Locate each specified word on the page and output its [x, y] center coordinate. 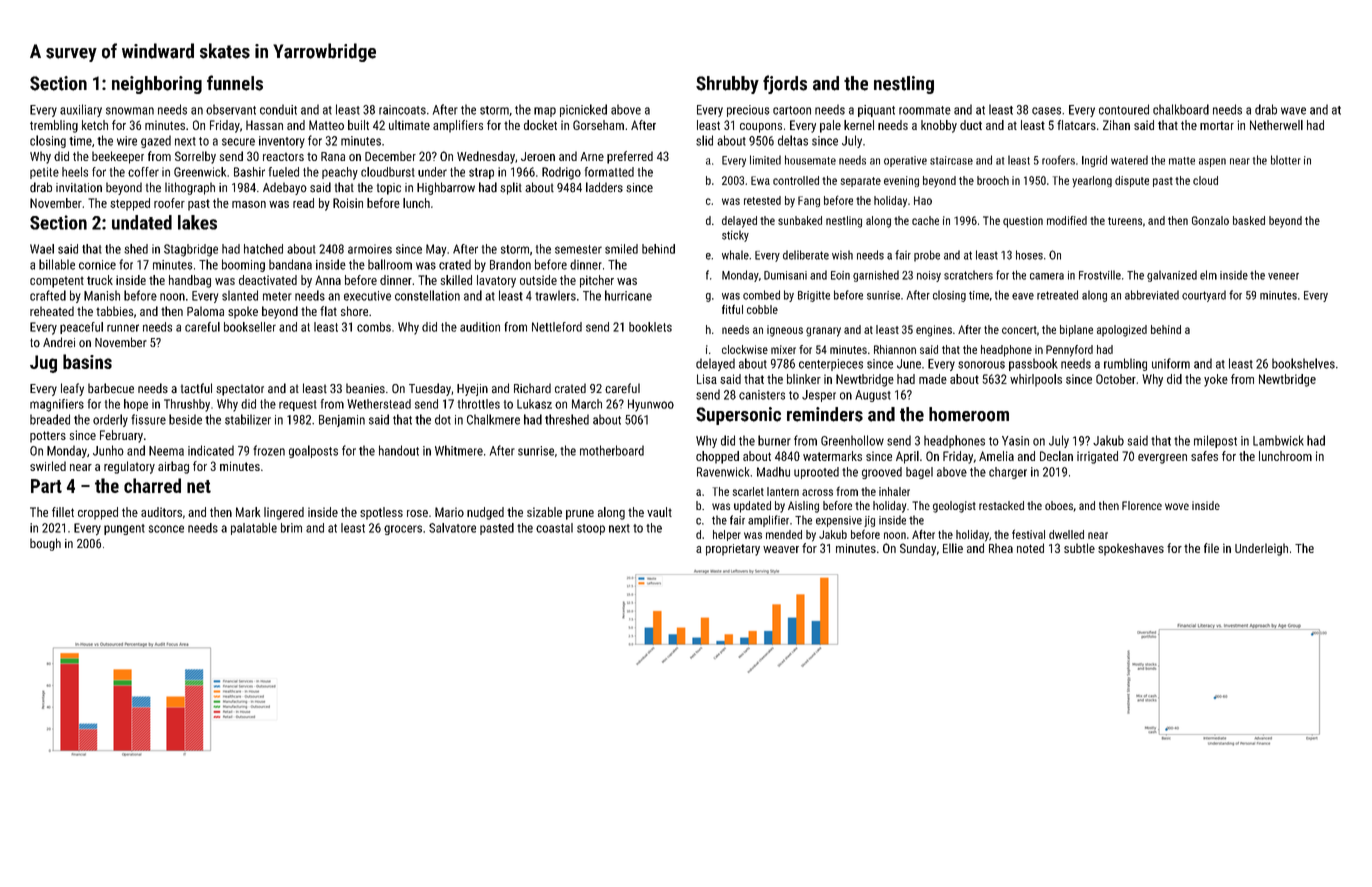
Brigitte [814, 296]
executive [367, 296]
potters [48, 437]
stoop [591, 529]
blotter [1286, 160]
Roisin [348, 203]
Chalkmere [493, 419]
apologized [1122, 331]
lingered [284, 513]
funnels [235, 83]
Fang [809, 201]
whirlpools [1036, 380]
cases [1046, 111]
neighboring [157, 85]
